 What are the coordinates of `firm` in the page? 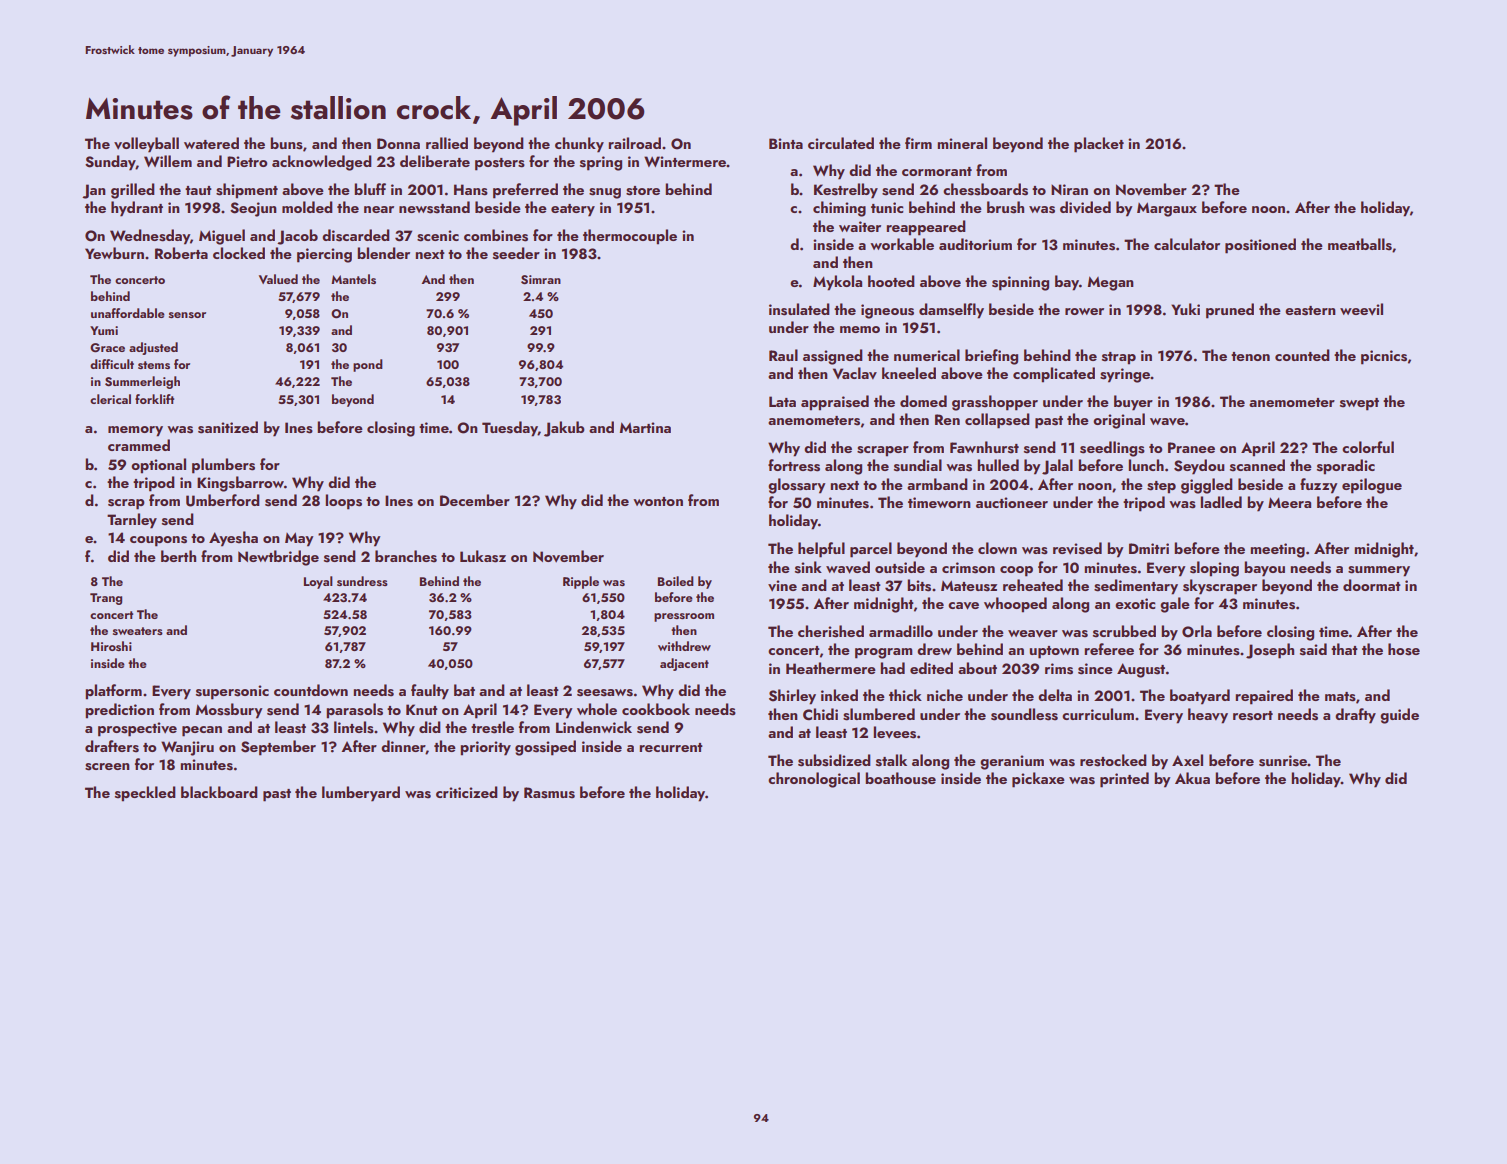 It's located at (918, 143).
